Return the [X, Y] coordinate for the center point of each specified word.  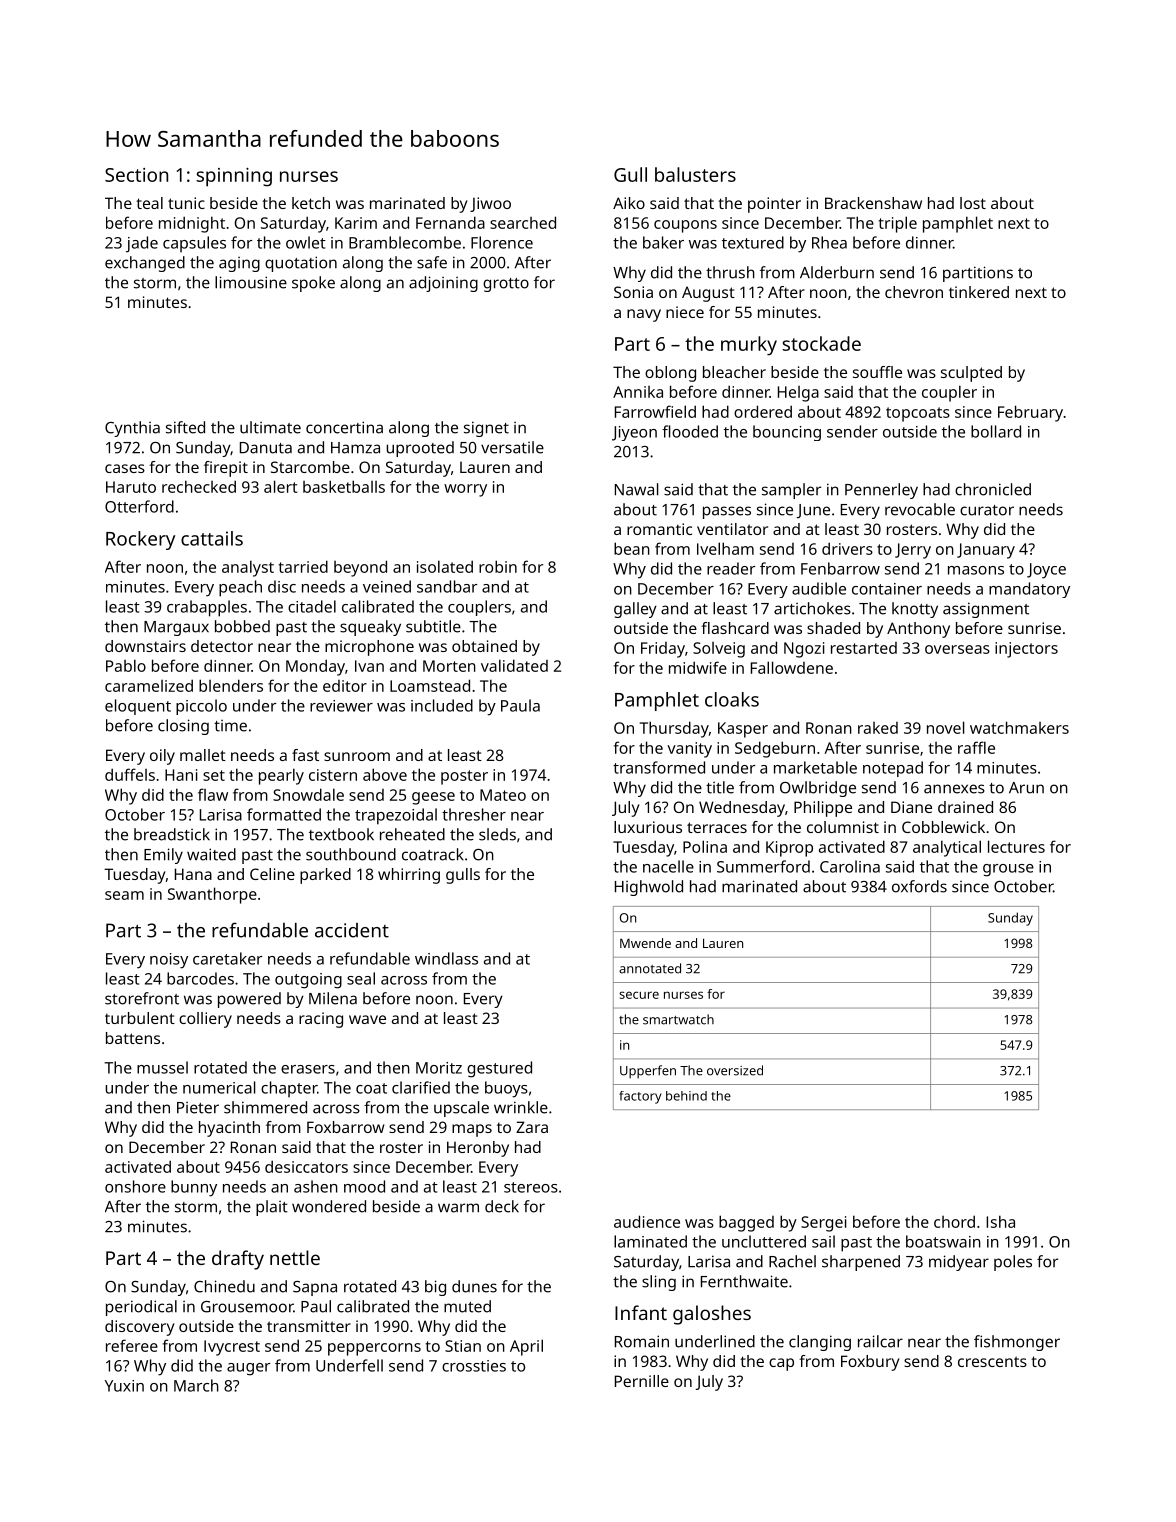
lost [973, 203]
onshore [135, 1186]
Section [136, 175]
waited [211, 854]
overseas [957, 649]
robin [498, 566]
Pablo [126, 665]
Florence [502, 242]
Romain [642, 1341]
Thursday [674, 729]
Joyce [1046, 571]
